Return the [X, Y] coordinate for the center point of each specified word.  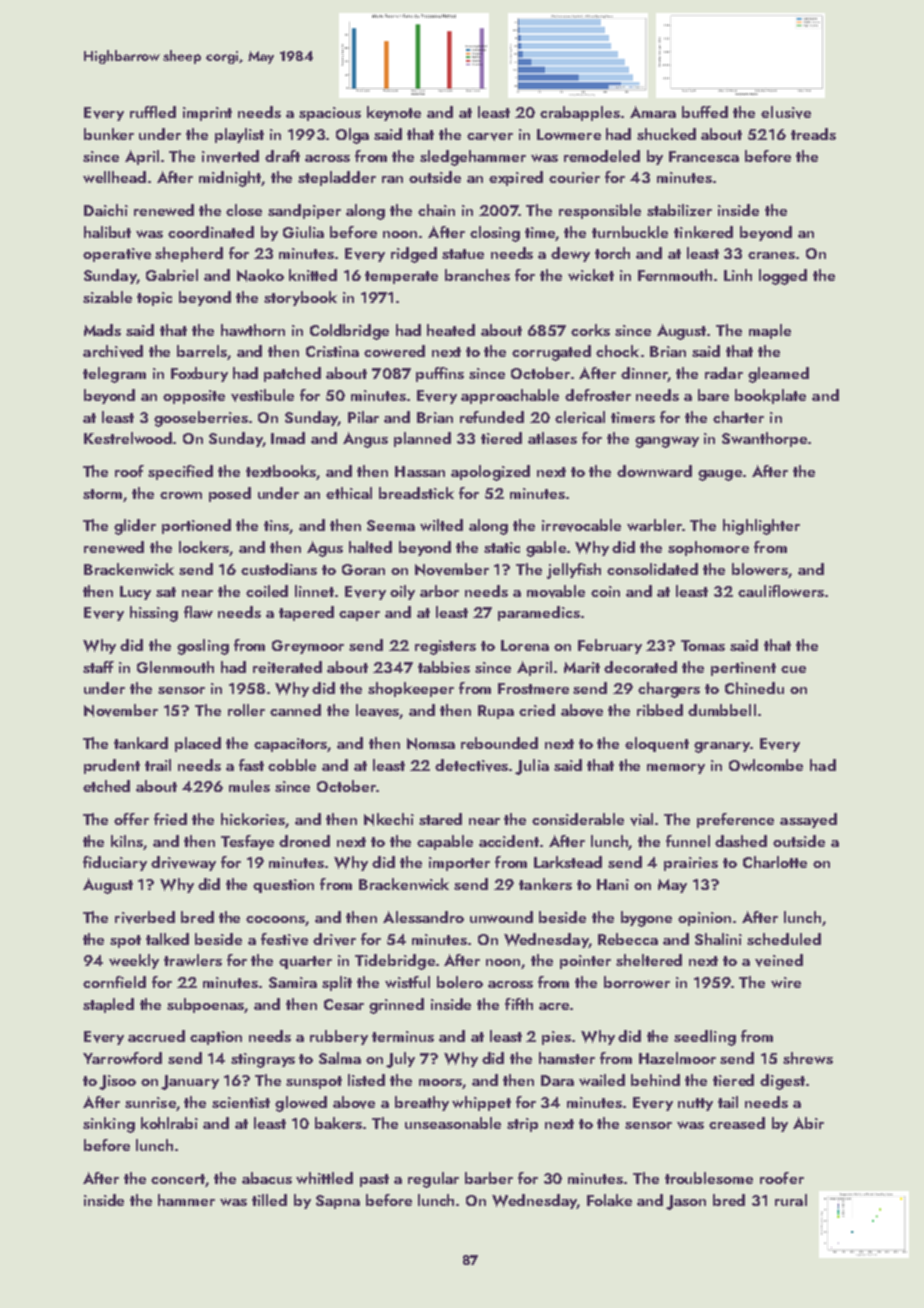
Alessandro [423, 917]
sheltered [649, 960]
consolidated [652, 569]
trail [158, 765]
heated [451, 330]
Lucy [135, 593]
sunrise [150, 1102]
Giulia [303, 232]
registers [445, 647]
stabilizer [679, 210]
